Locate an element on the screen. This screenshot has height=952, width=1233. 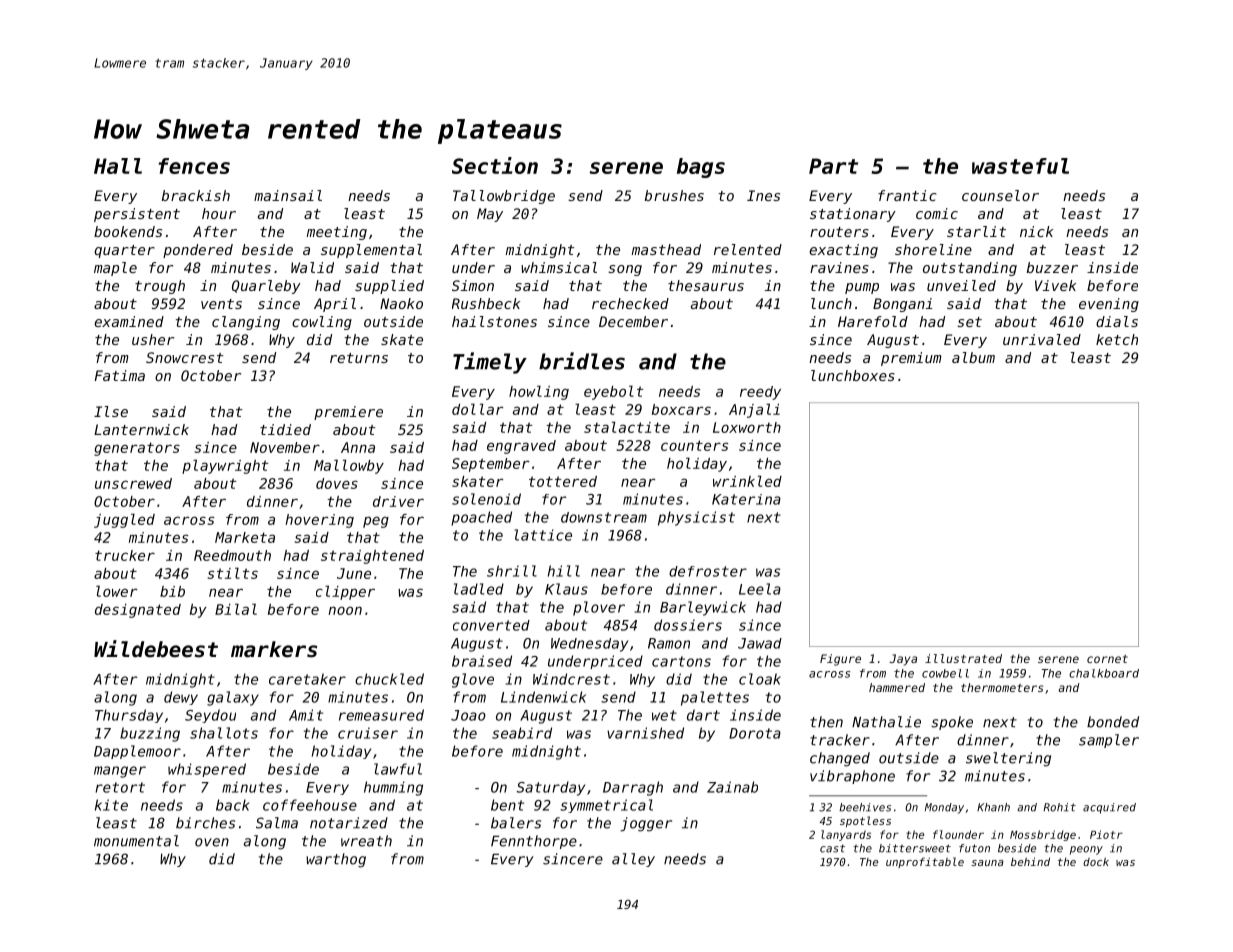
returns is located at coordinates (359, 358).
